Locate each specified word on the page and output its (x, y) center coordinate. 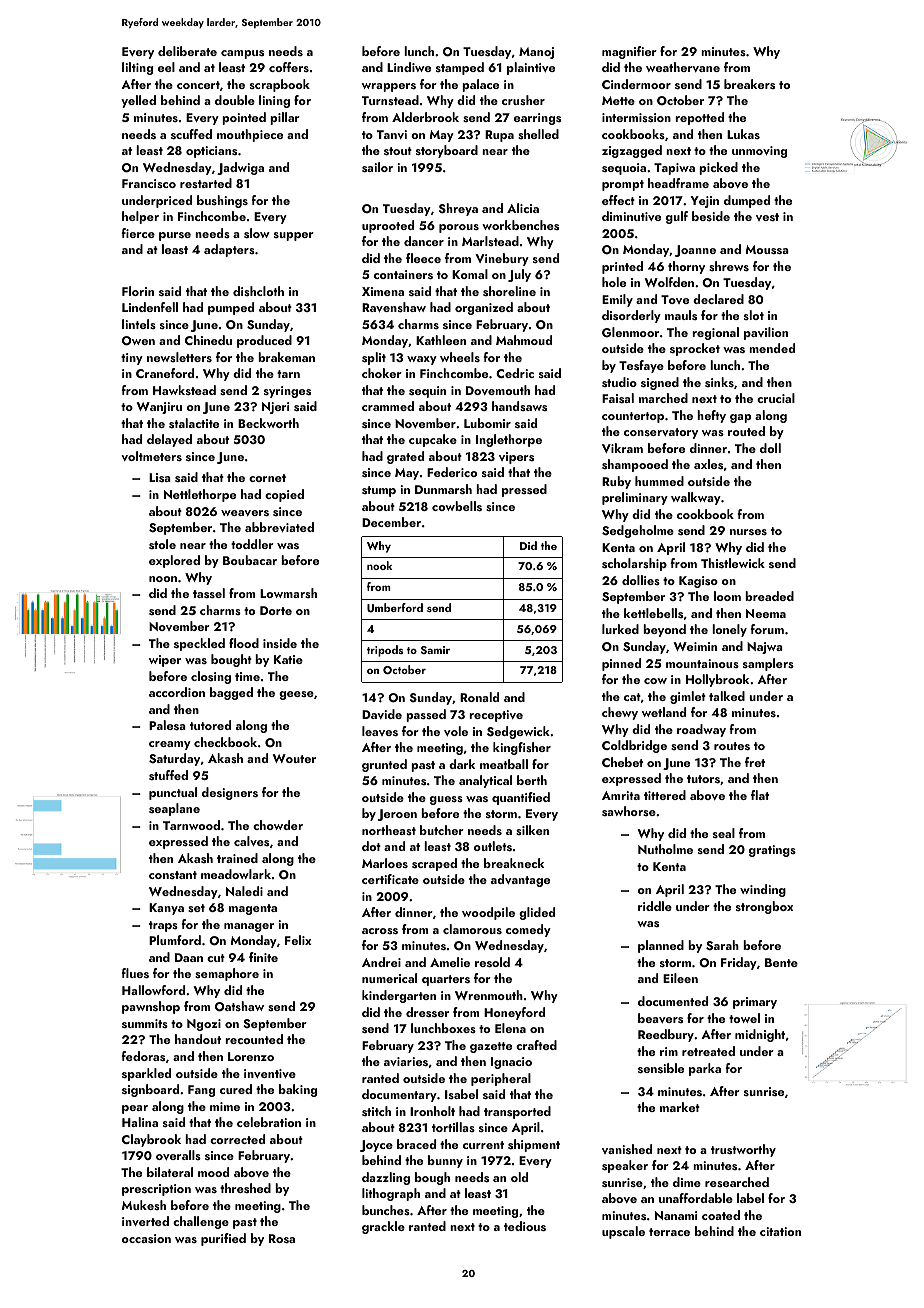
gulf (677, 217)
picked (718, 168)
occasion (146, 1238)
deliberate (187, 51)
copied (284, 495)
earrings (537, 119)
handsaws (519, 406)
